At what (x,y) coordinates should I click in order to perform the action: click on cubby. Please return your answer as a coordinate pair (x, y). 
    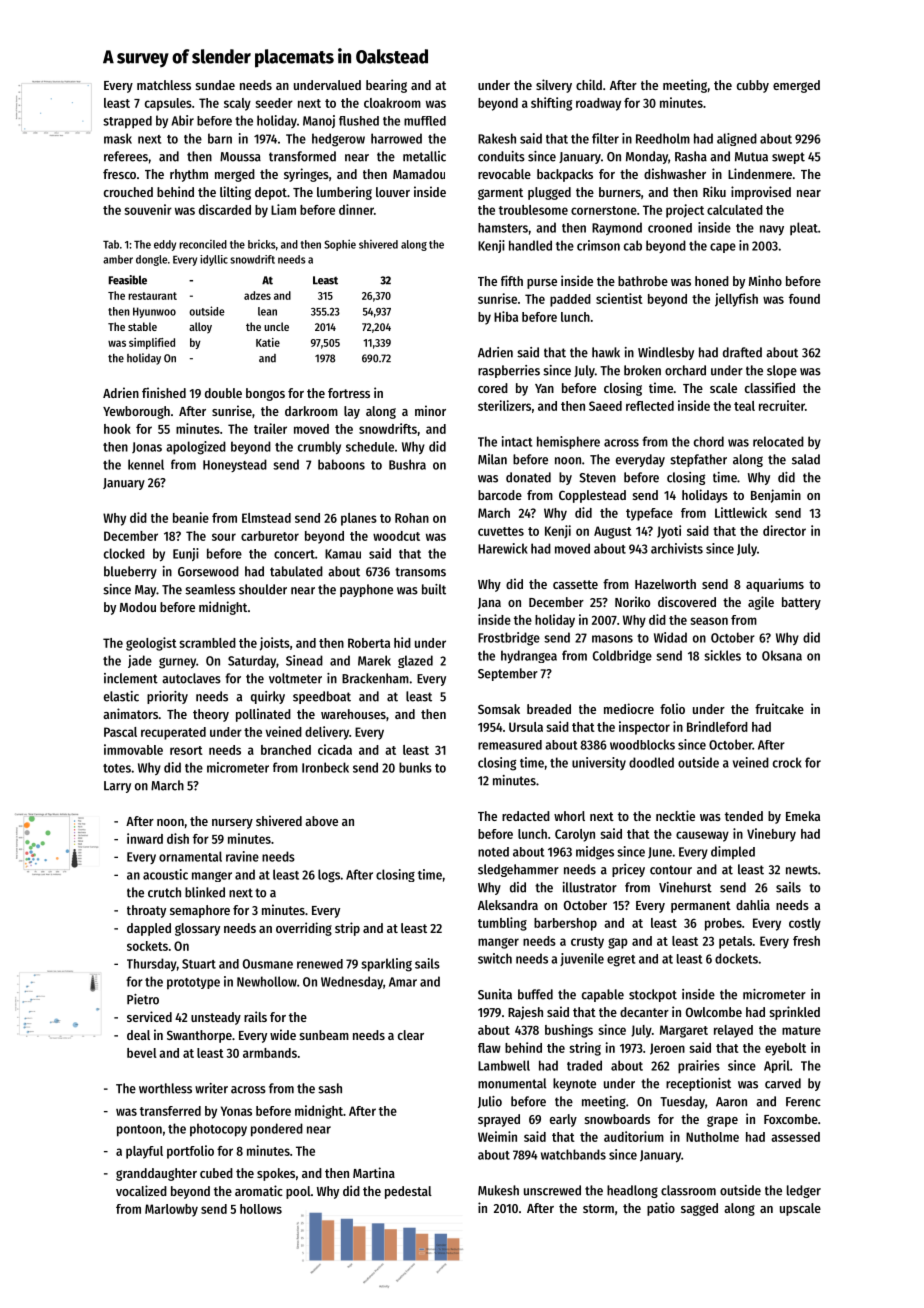
    Looking at the image, I should click on (753, 86).
